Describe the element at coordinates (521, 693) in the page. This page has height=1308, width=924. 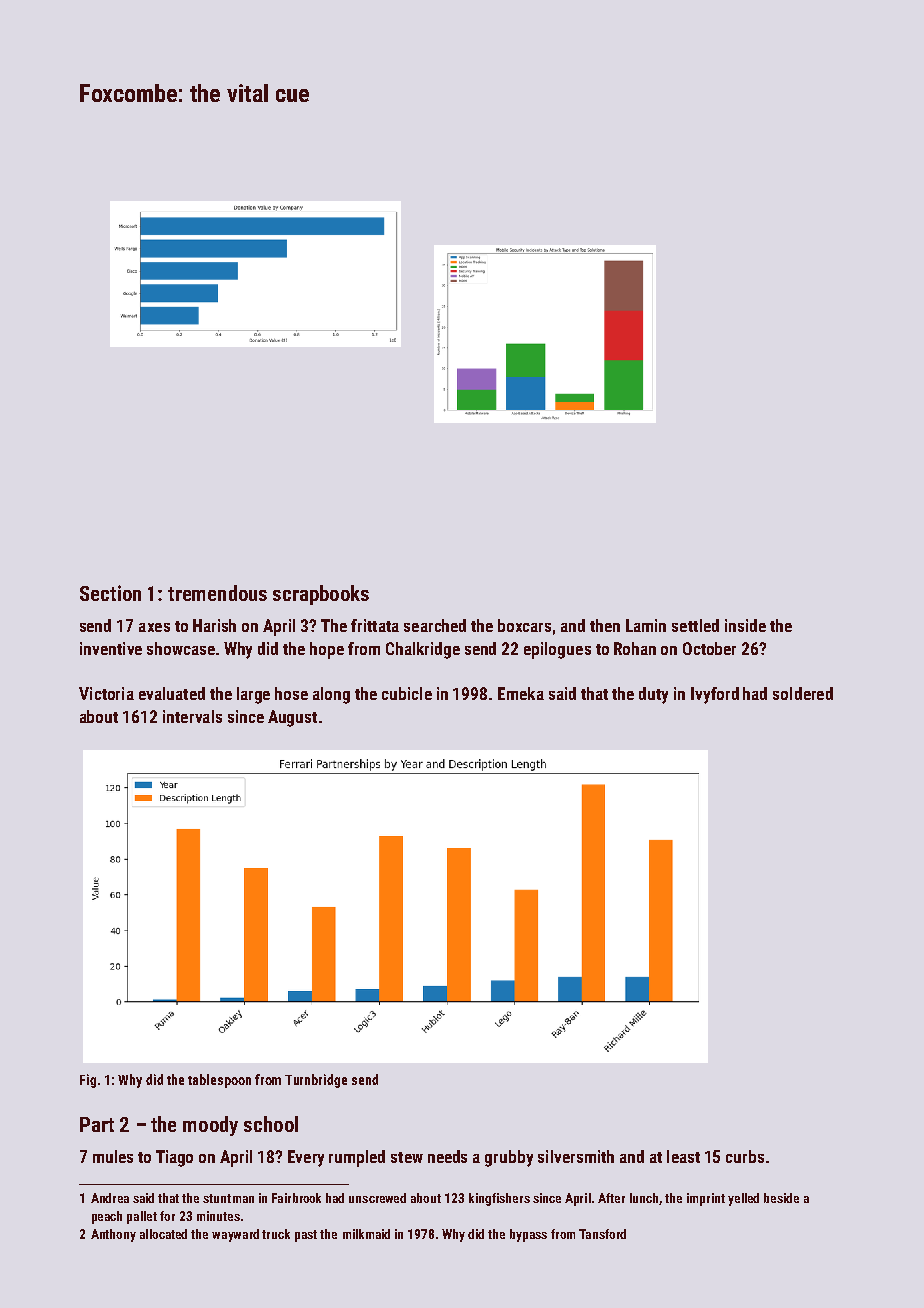
I see `Emeka` at that location.
